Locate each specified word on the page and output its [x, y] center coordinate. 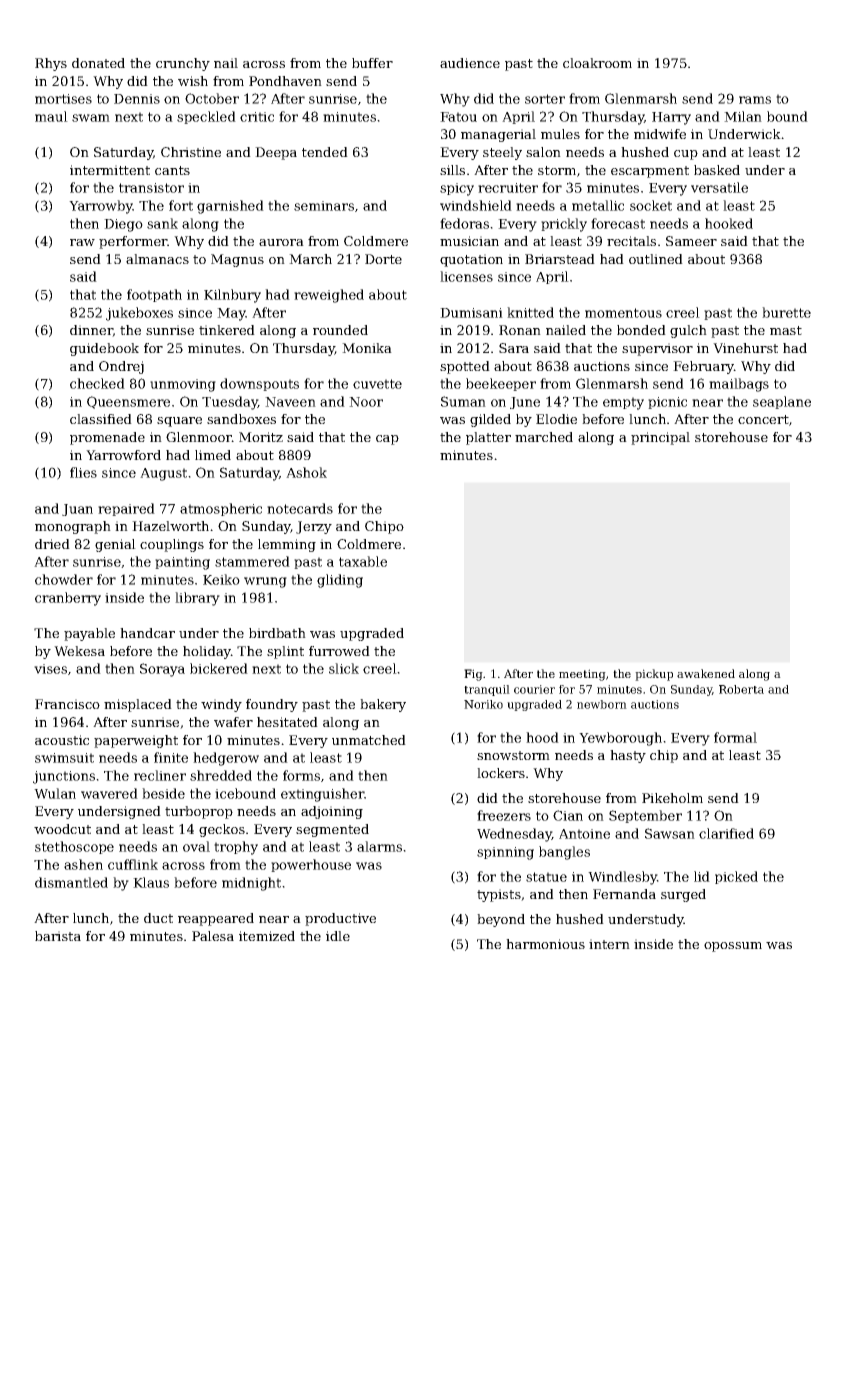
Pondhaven [285, 81]
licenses [466, 276]
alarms [379, 846]
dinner [91, 331]
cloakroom [597, 63]
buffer [372, 63]
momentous [623, 313]
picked [736, 877]
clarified [726, 833]
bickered [219, 668]
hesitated [287, 722]
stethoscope [74, 847]
